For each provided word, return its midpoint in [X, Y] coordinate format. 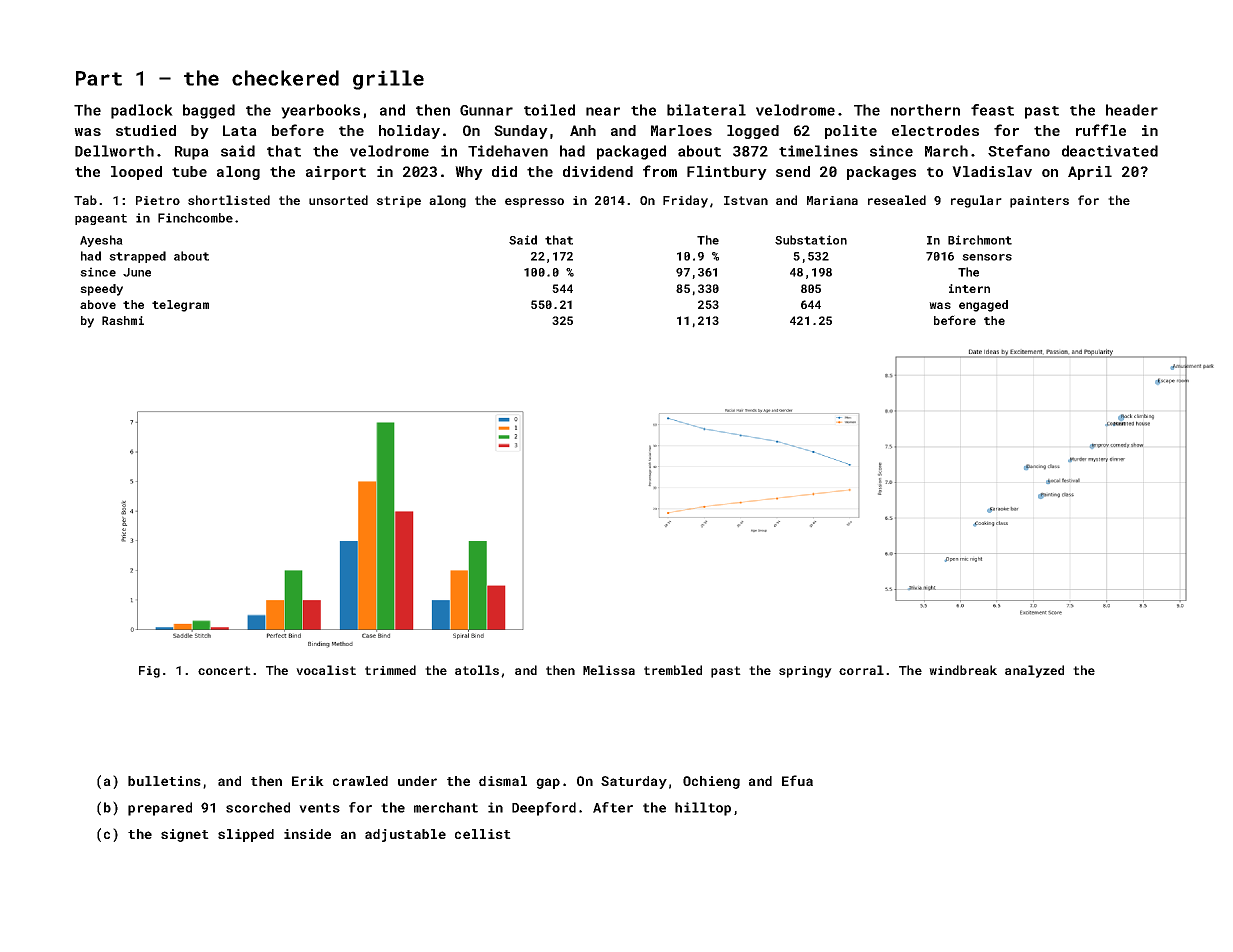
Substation [811, 240]
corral [861, 670]
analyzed [1034, 671]
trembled [673, 670]
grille [388, 80]
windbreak [963, 670]
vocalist [326, 670]
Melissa [609, 670]
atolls [477, 670]
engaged [983, 306]
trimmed [390, 670]
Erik [308, 781]
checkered [285, 78]
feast [992, 110]
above [98, 304]
